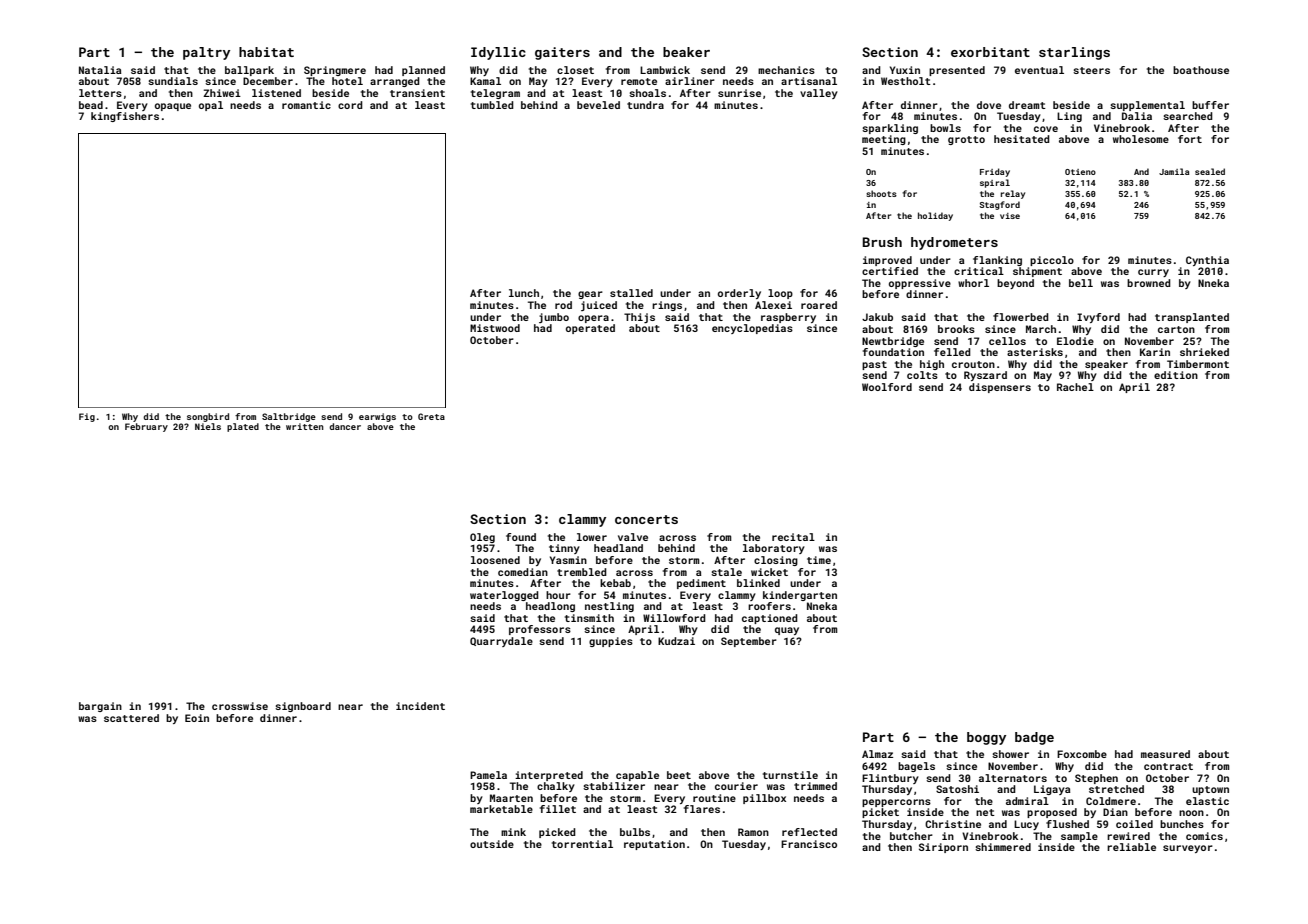  Describe the element at coordinates (303, 707) in the document. I see `signboard` at that location.
